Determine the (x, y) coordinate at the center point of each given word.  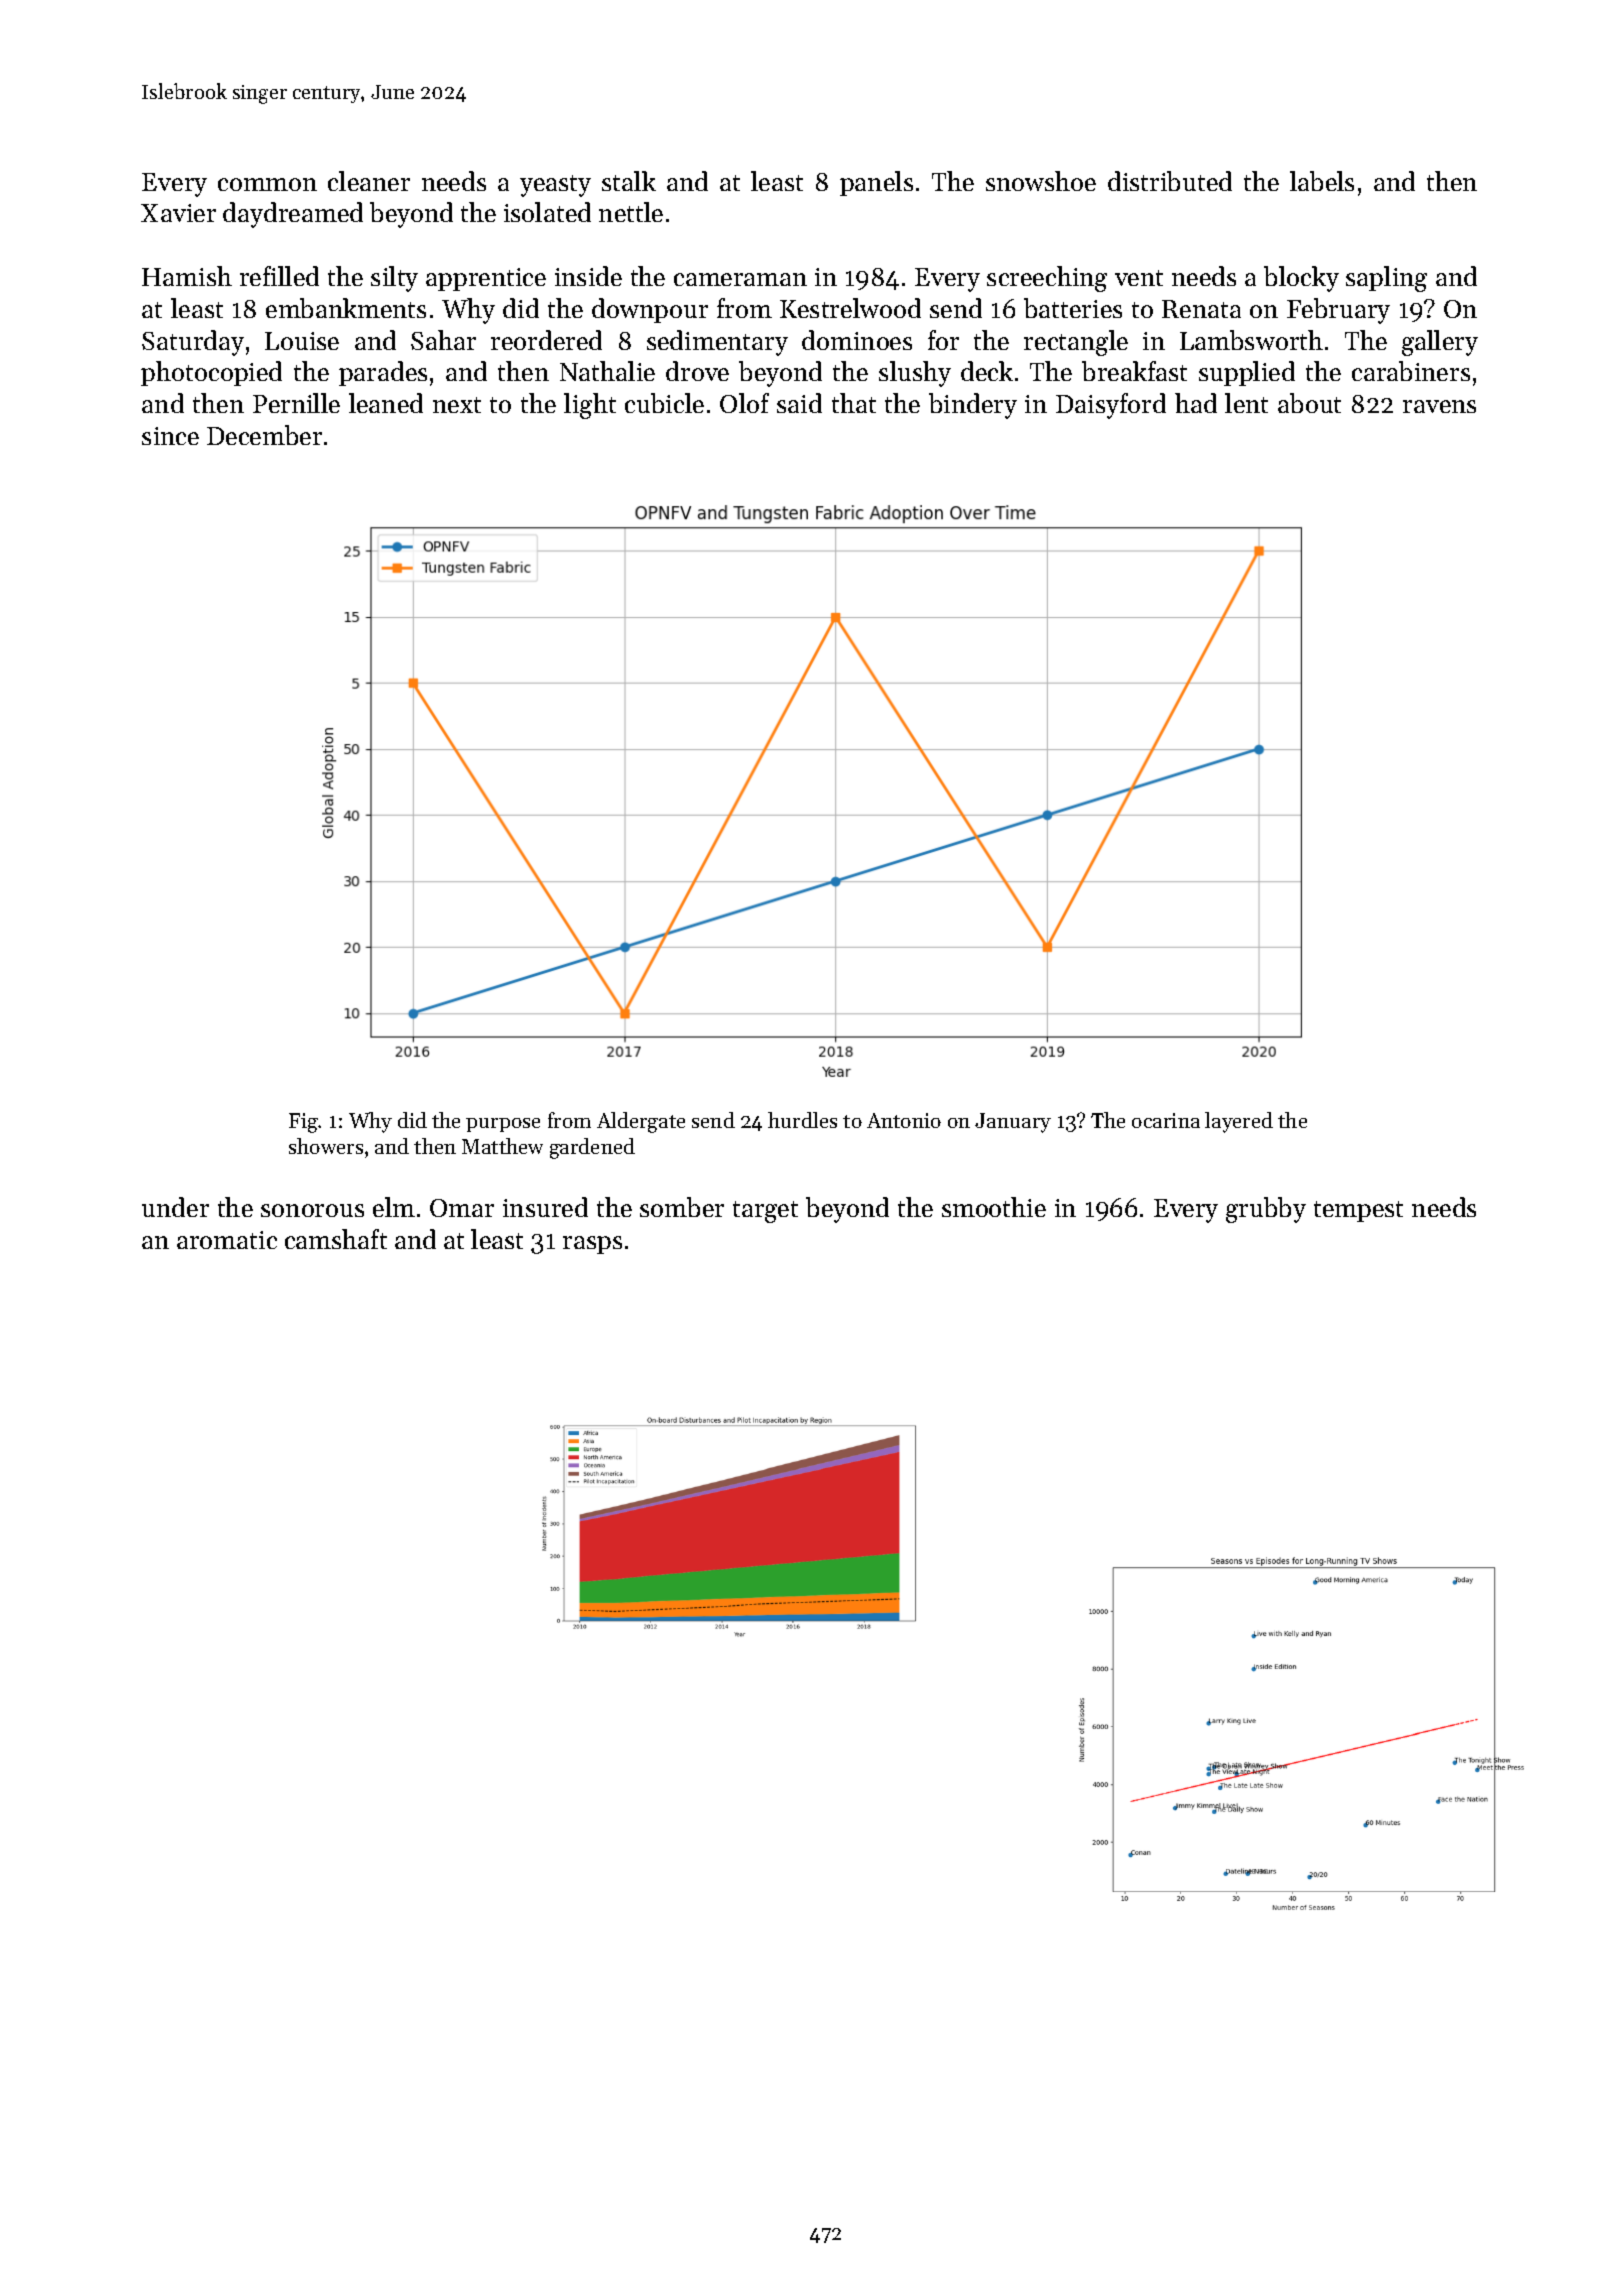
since (170, 436)
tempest (1358, 1211)
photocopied (211, 373)
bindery (973, 406)
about (1309, 403)
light (590, 406)
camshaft (336, 1239)
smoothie (994, 1207)
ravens (1439, 406)
